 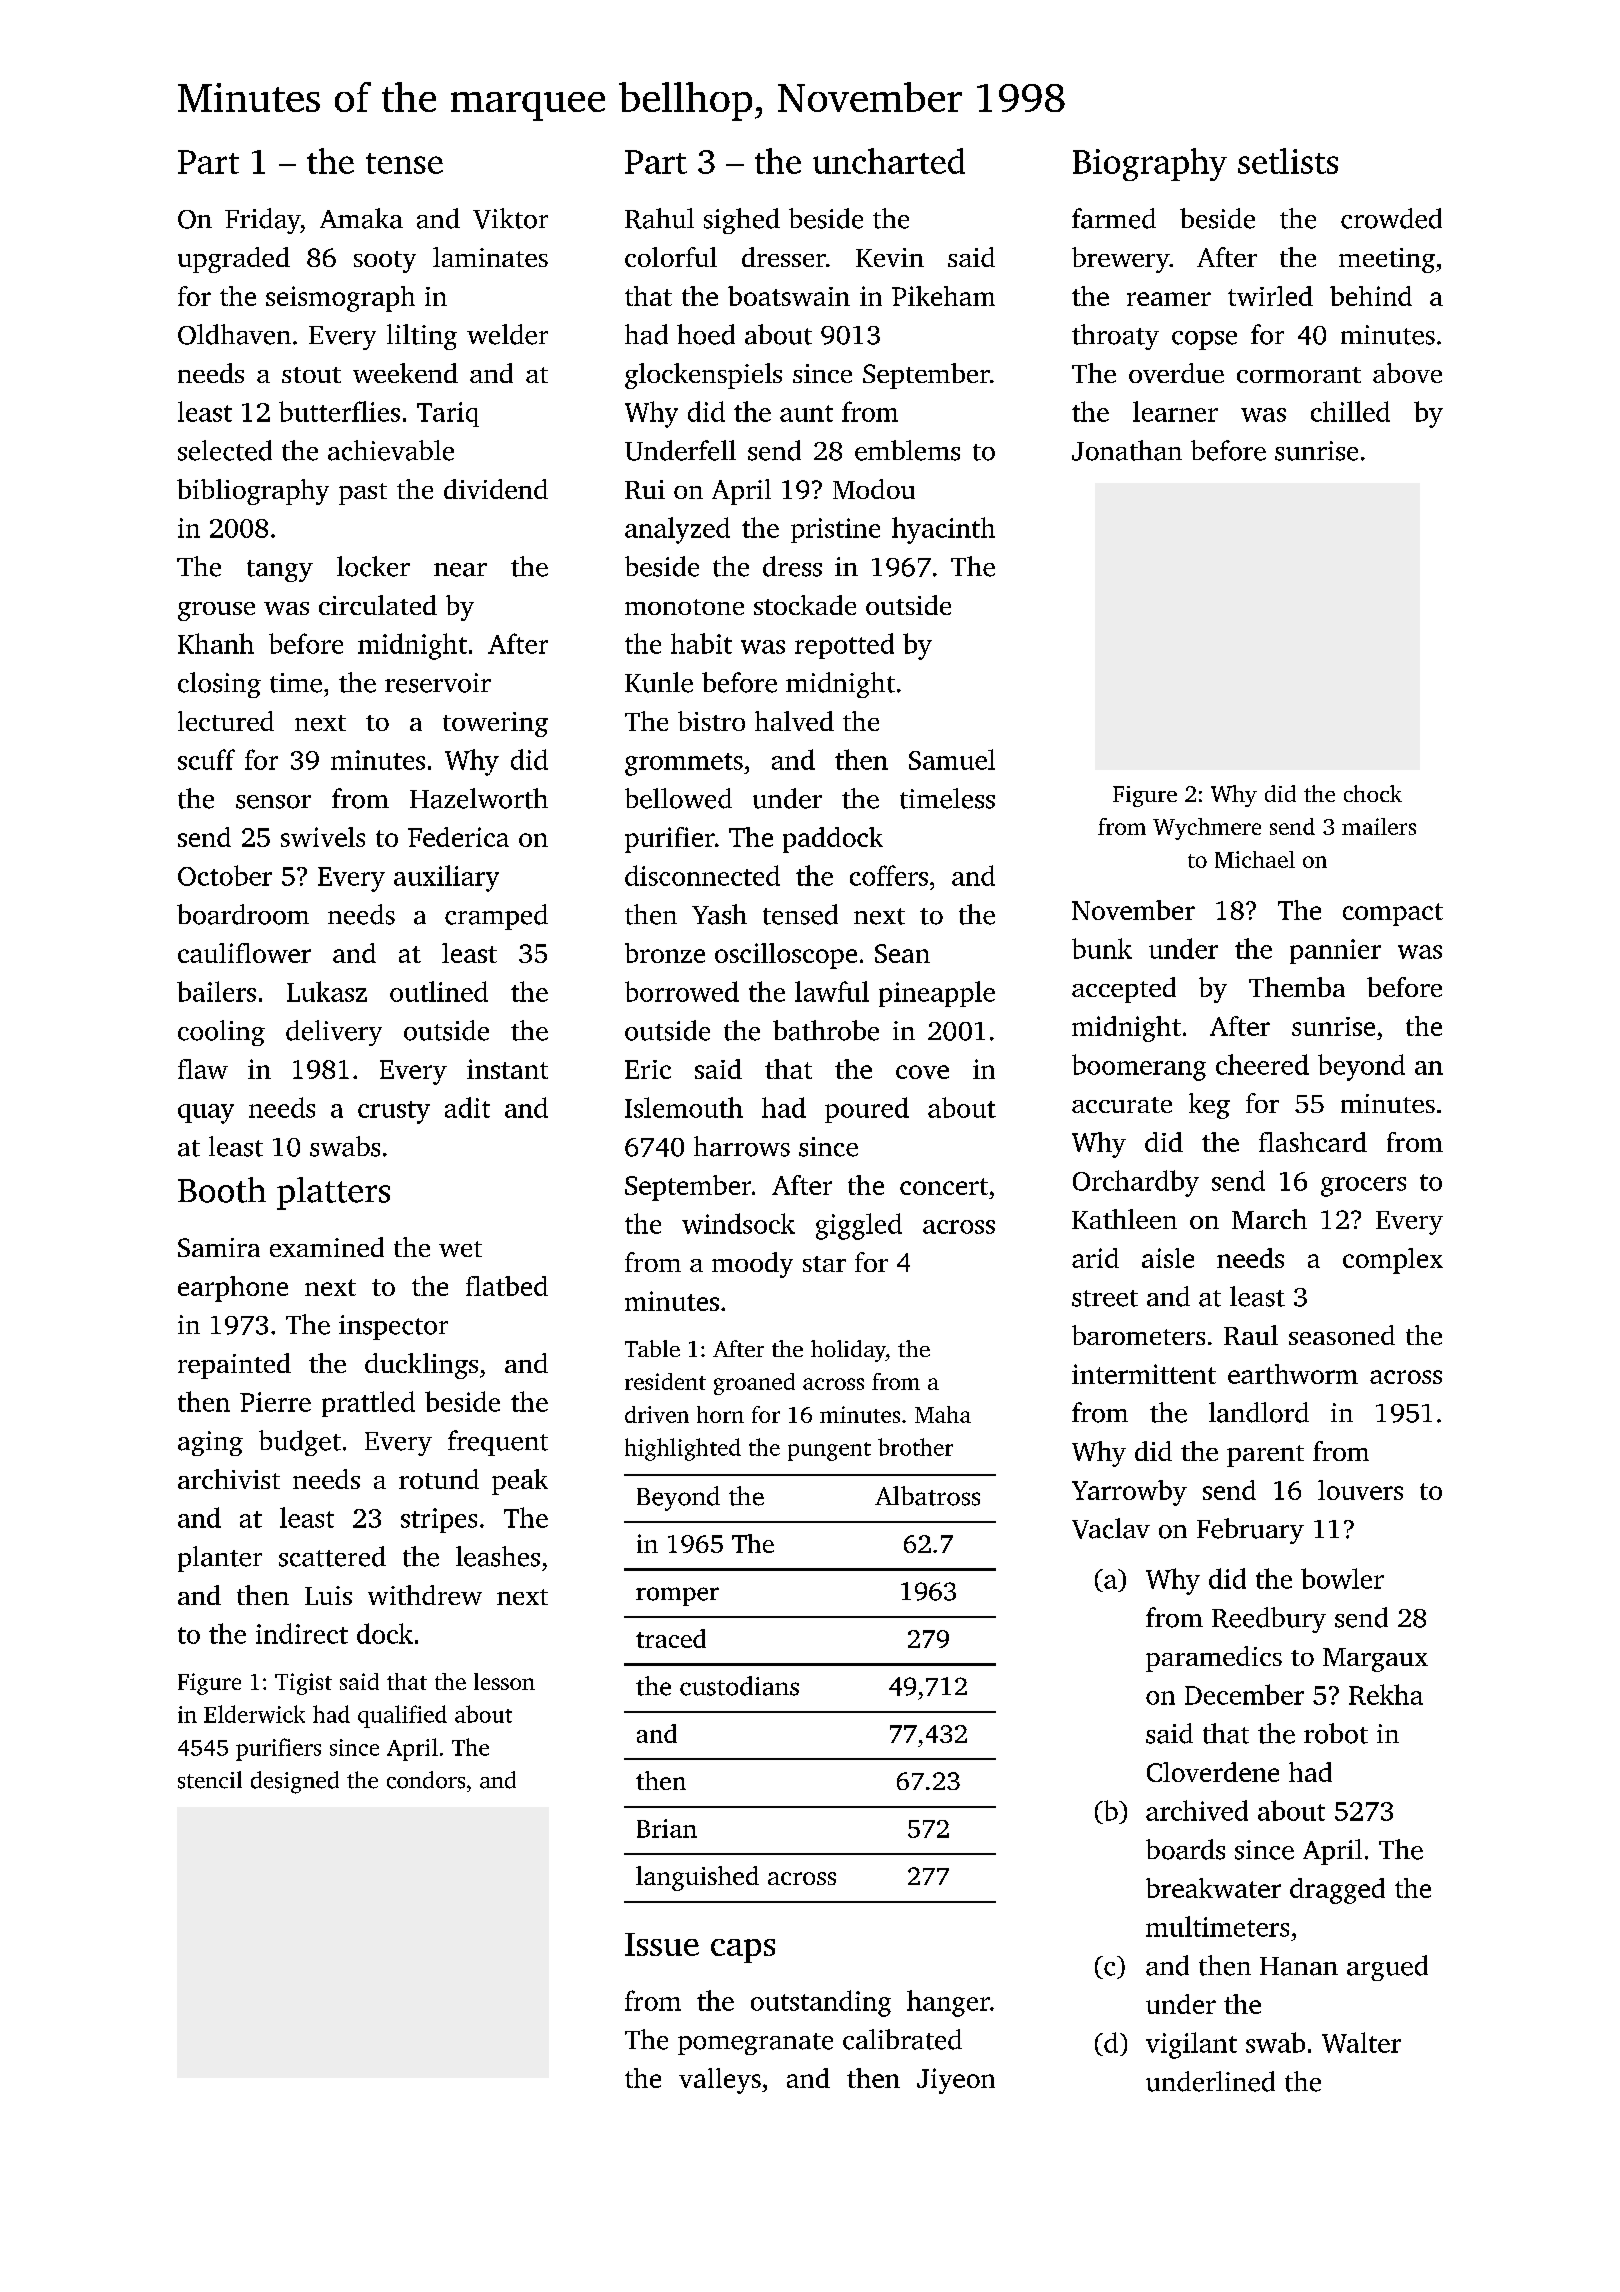 What do you see at coordinates (203, 1069) in the image?
I see `flaw` at bounding box center [203, 1069].
